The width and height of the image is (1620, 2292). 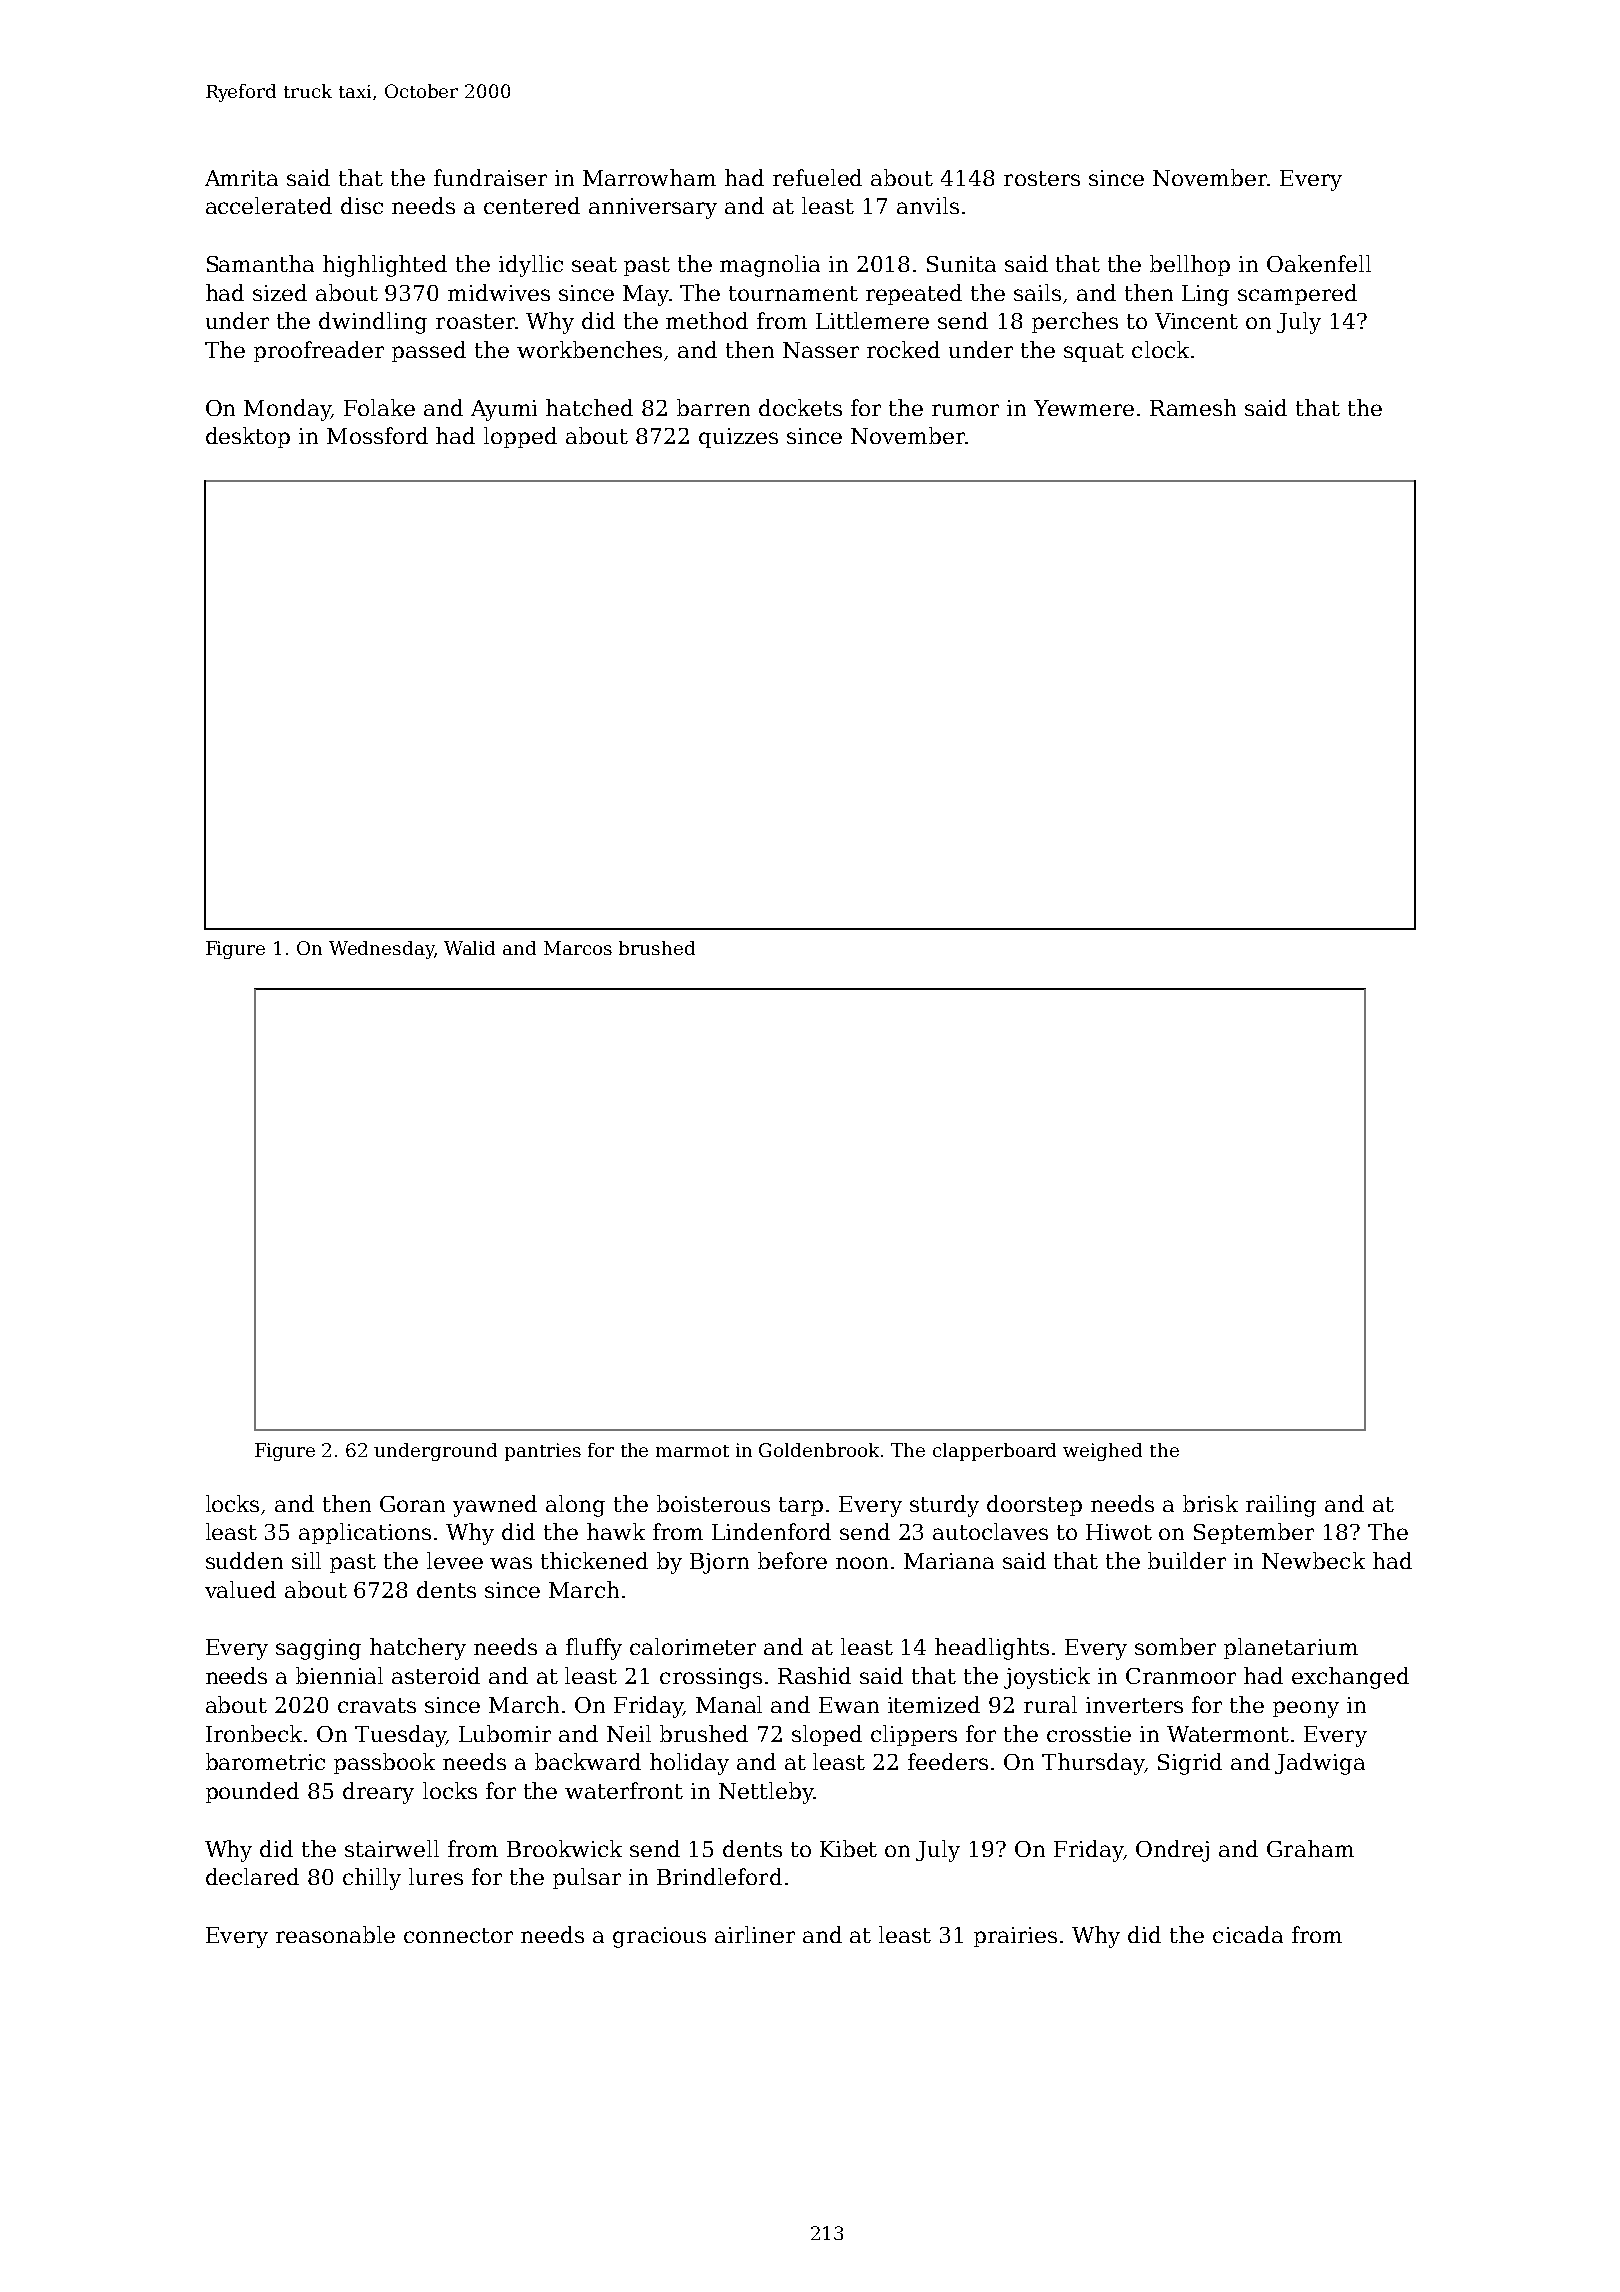 What do you see at coordinates (992, 1649) in the image?
I see `headlights` at bounding box center [992, 1649].
